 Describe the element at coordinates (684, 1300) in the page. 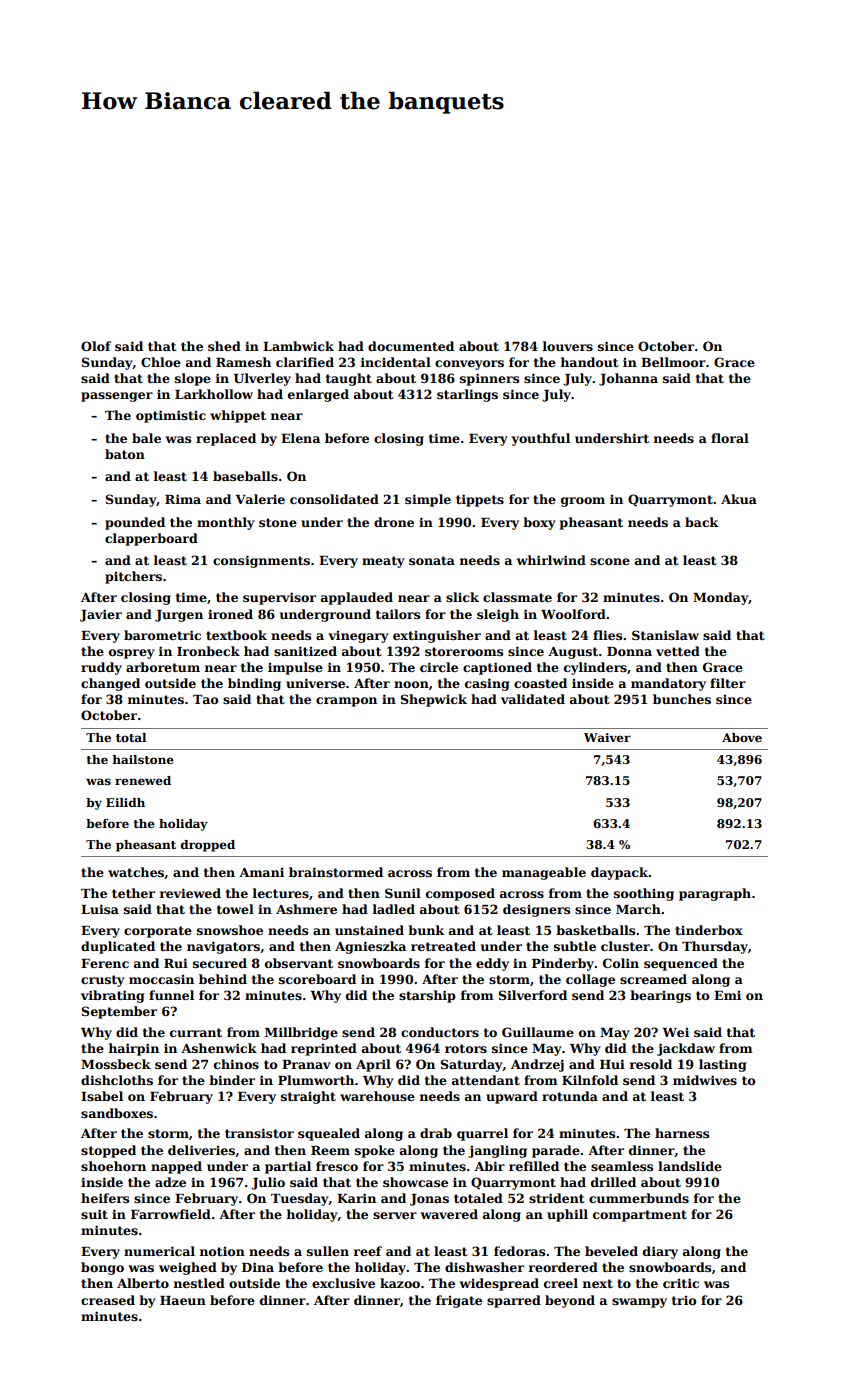

I see `trio` at that location.
